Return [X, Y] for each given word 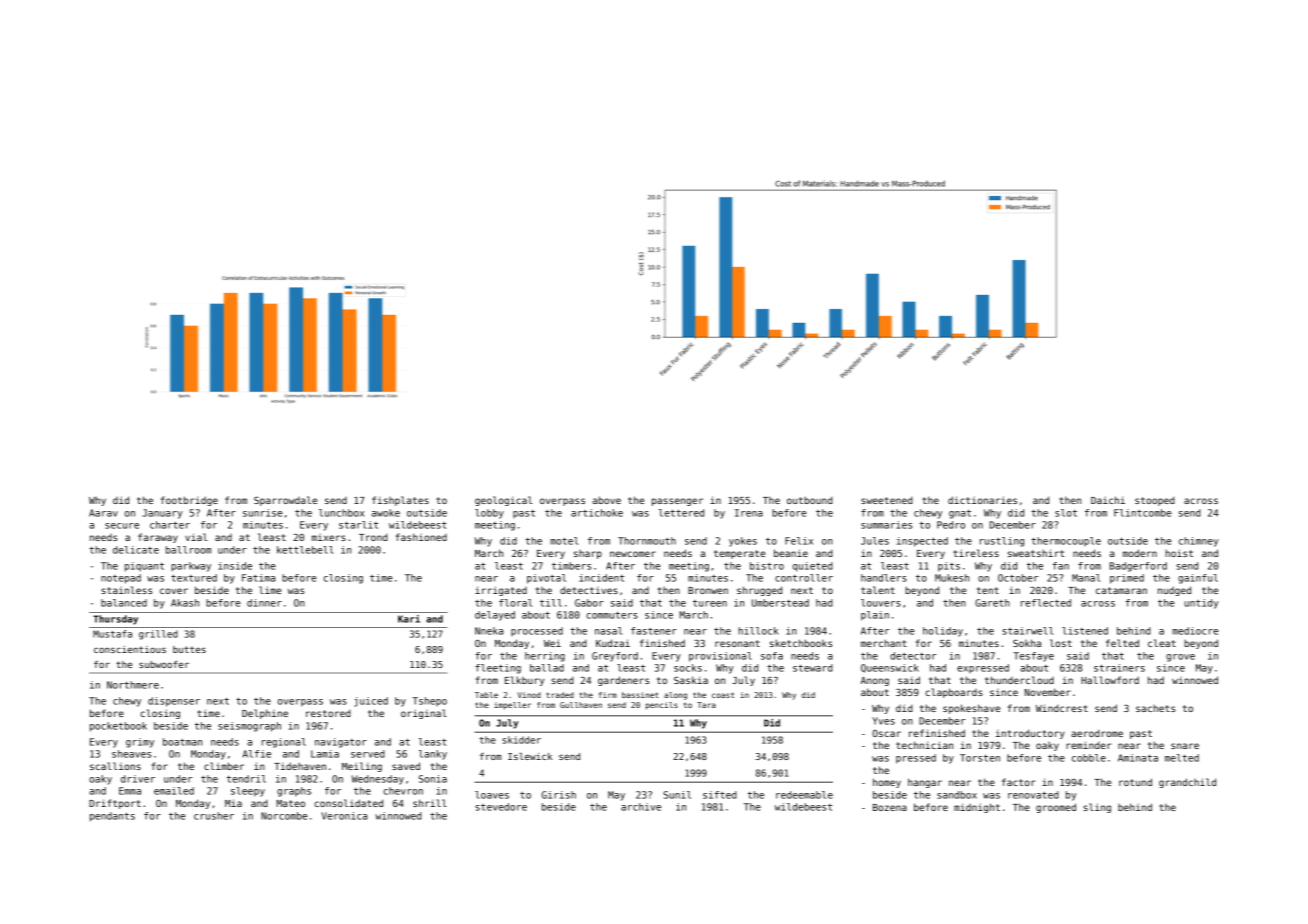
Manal [1086, 578]
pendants [112, 817]
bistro [767, 566]
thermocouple [1066, 541]
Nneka [489, 631]
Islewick [530, 756]
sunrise [263, 513]
